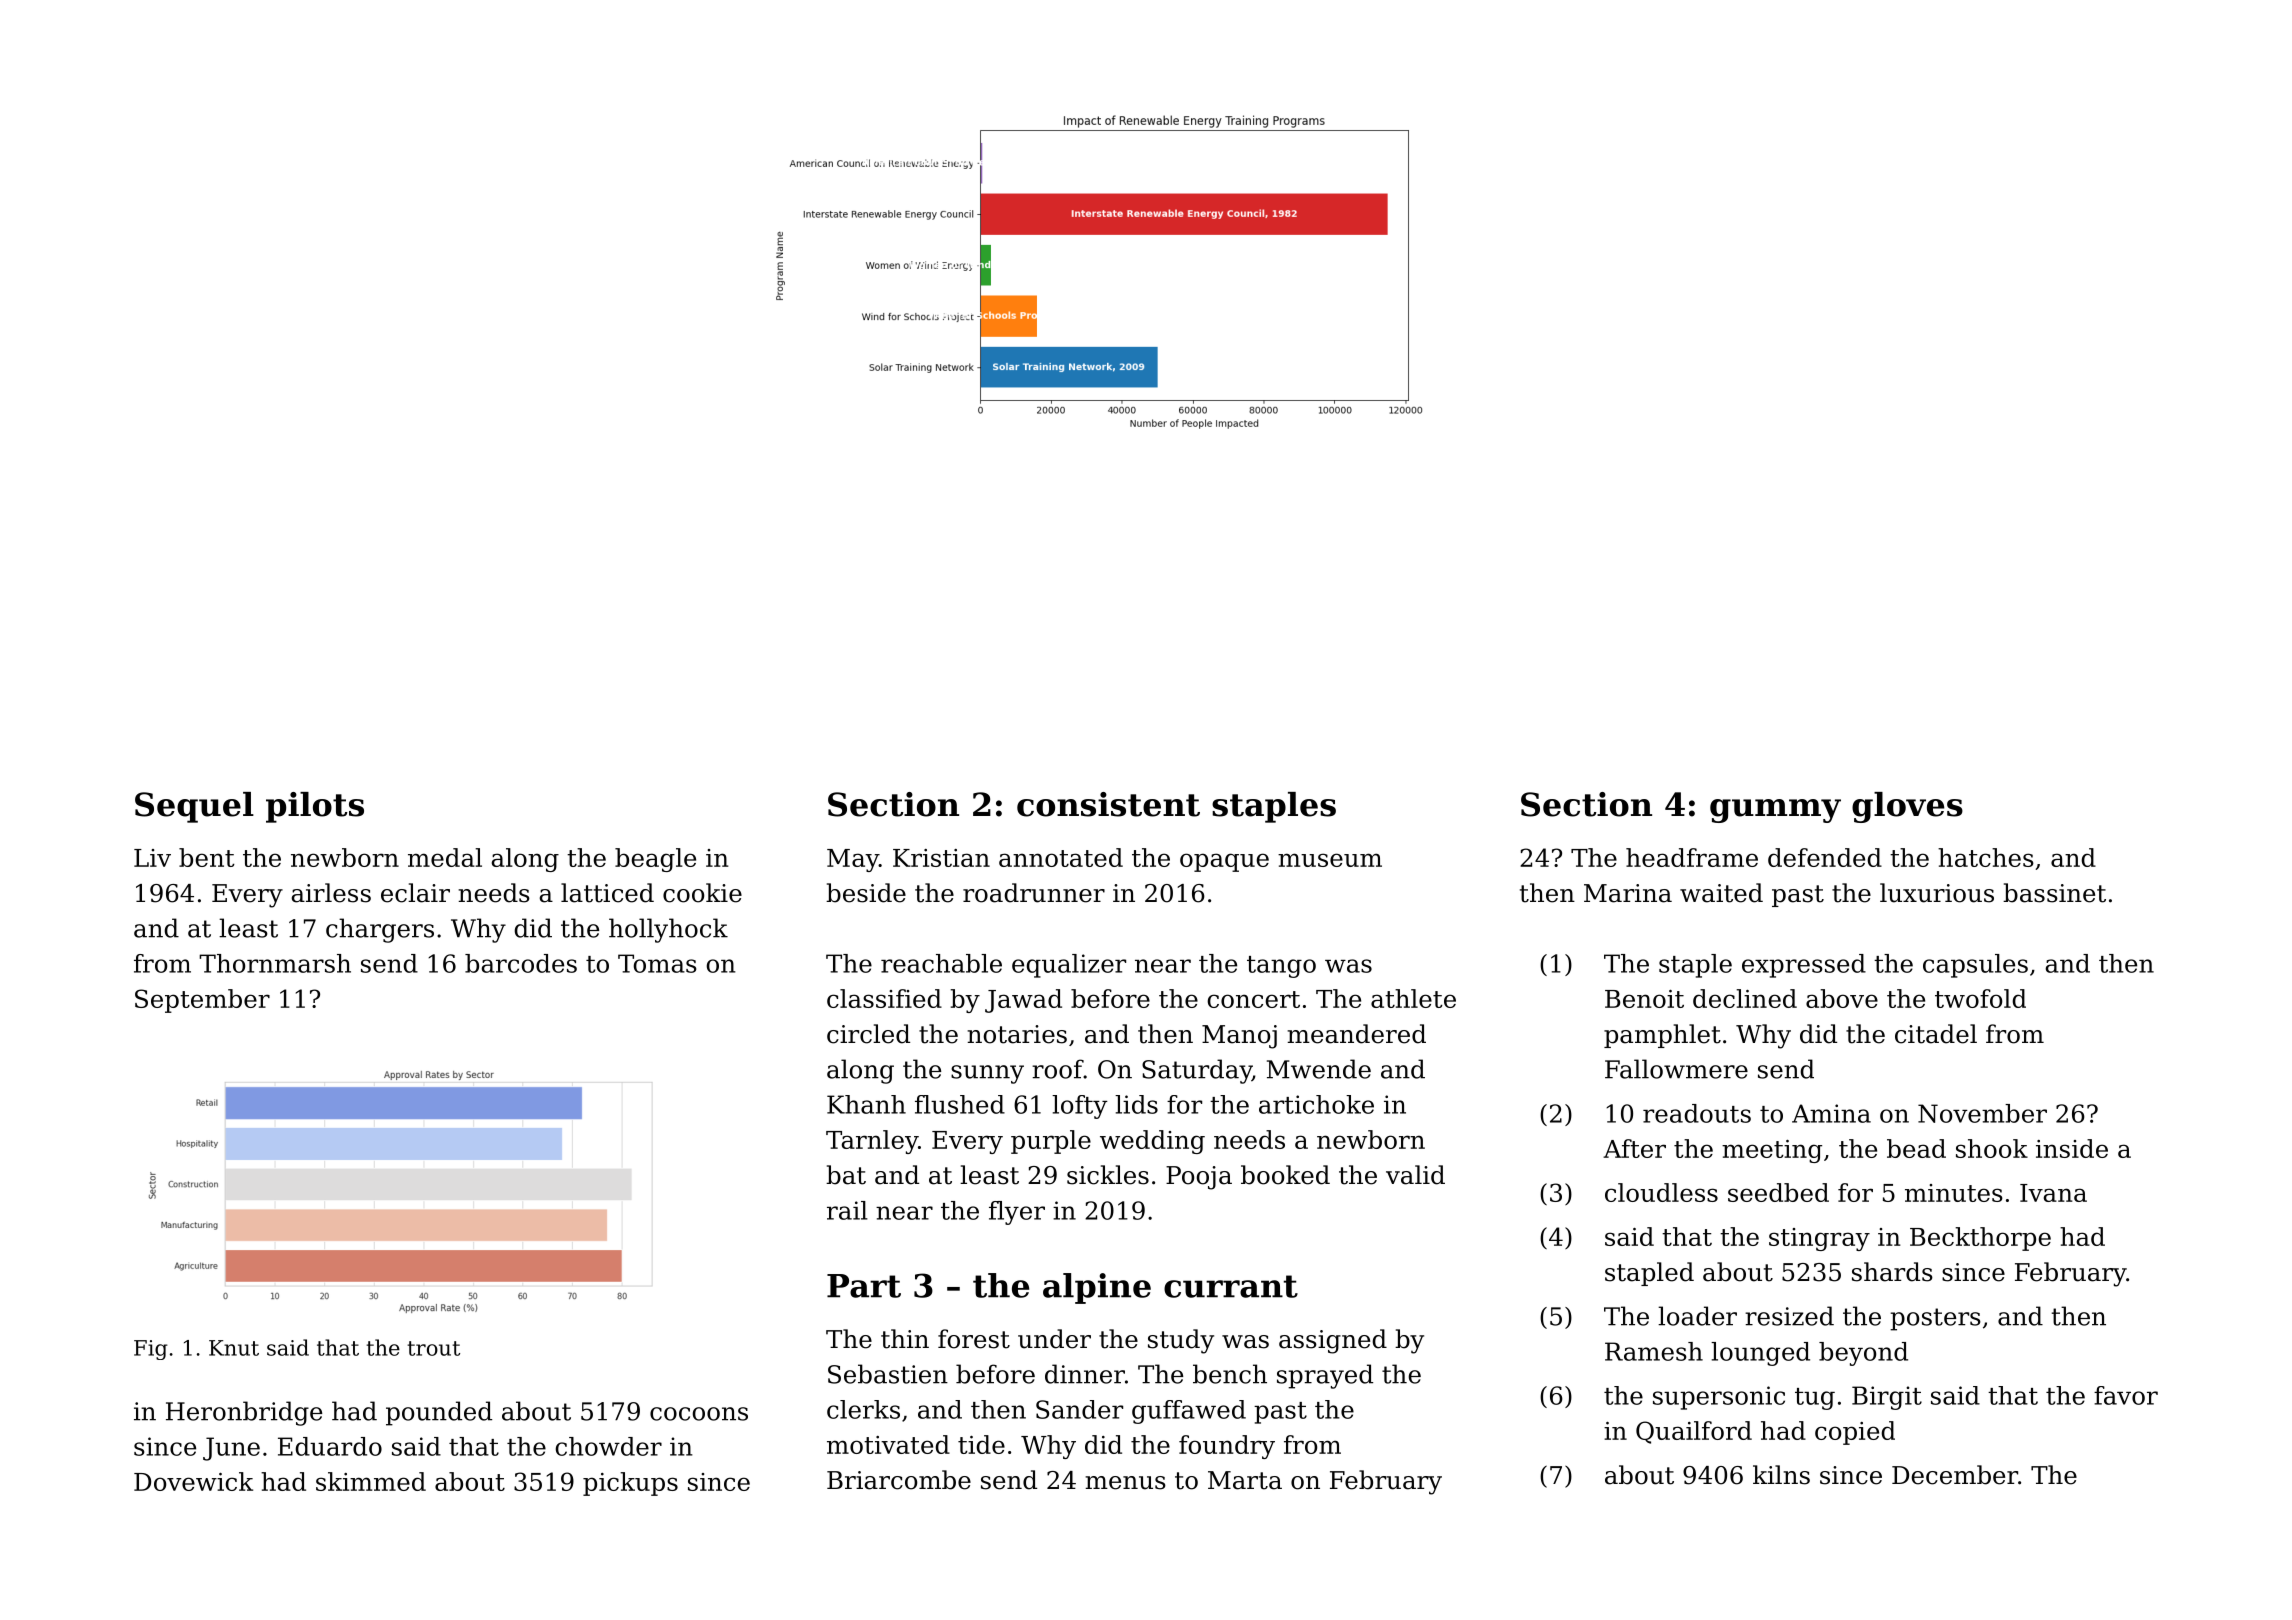 This document has height=1620, width=2292. I want to click on consistent, so click(1108, 804).
